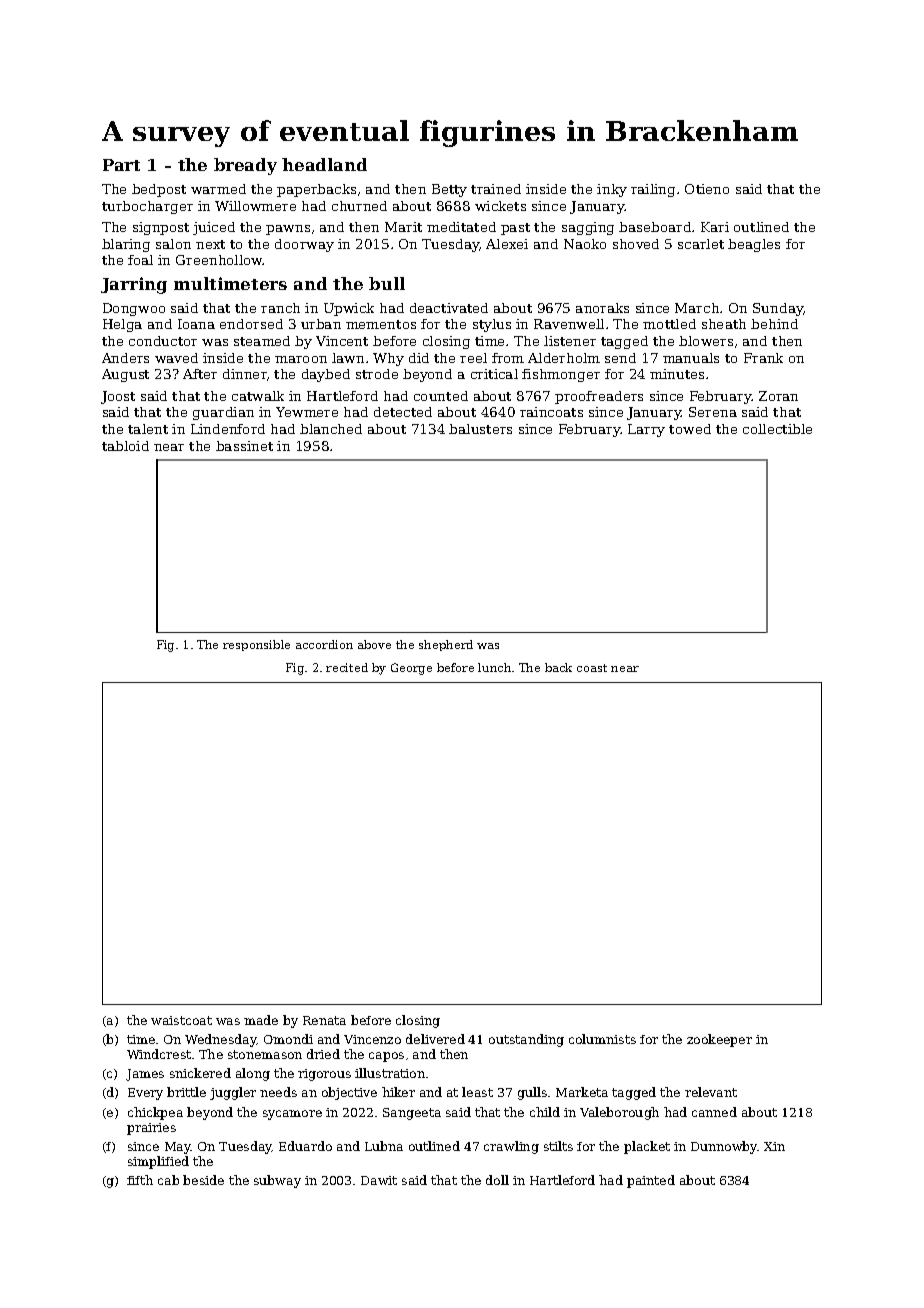 The width and height of the screenshot is (924, 1308). I want to click on headland, so click(324, 164).
